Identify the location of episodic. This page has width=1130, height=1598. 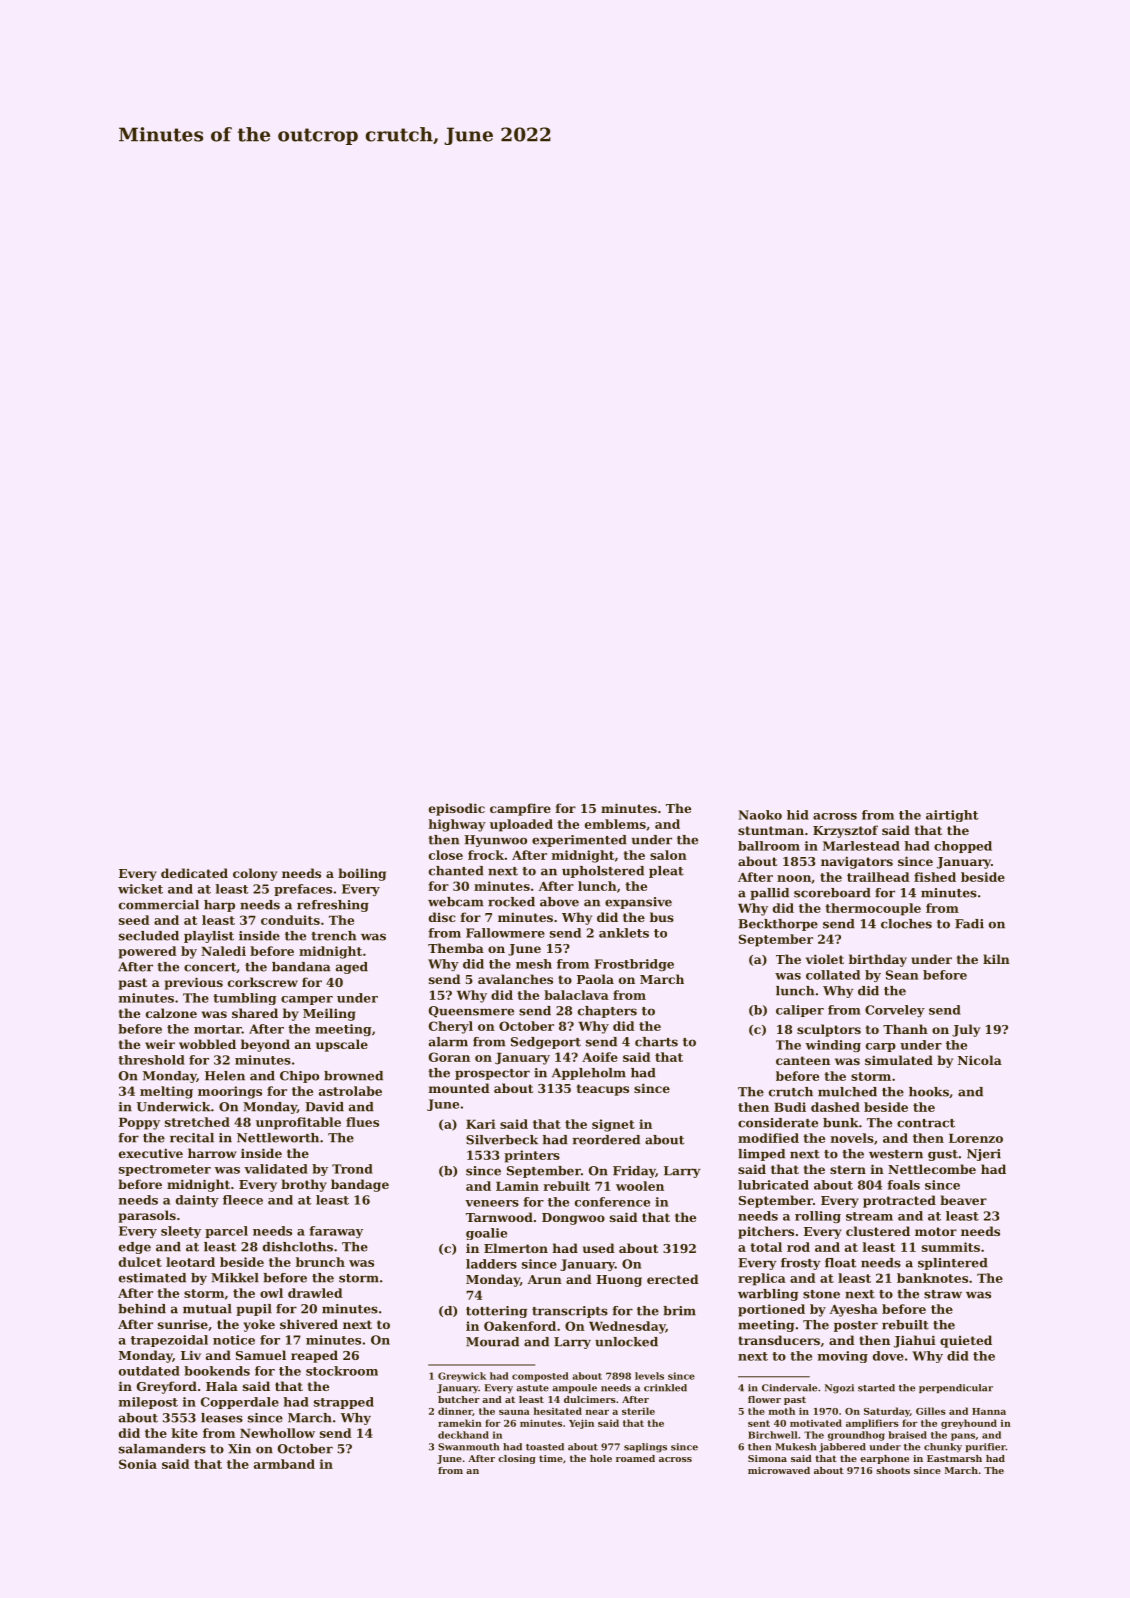
(457, 809).
